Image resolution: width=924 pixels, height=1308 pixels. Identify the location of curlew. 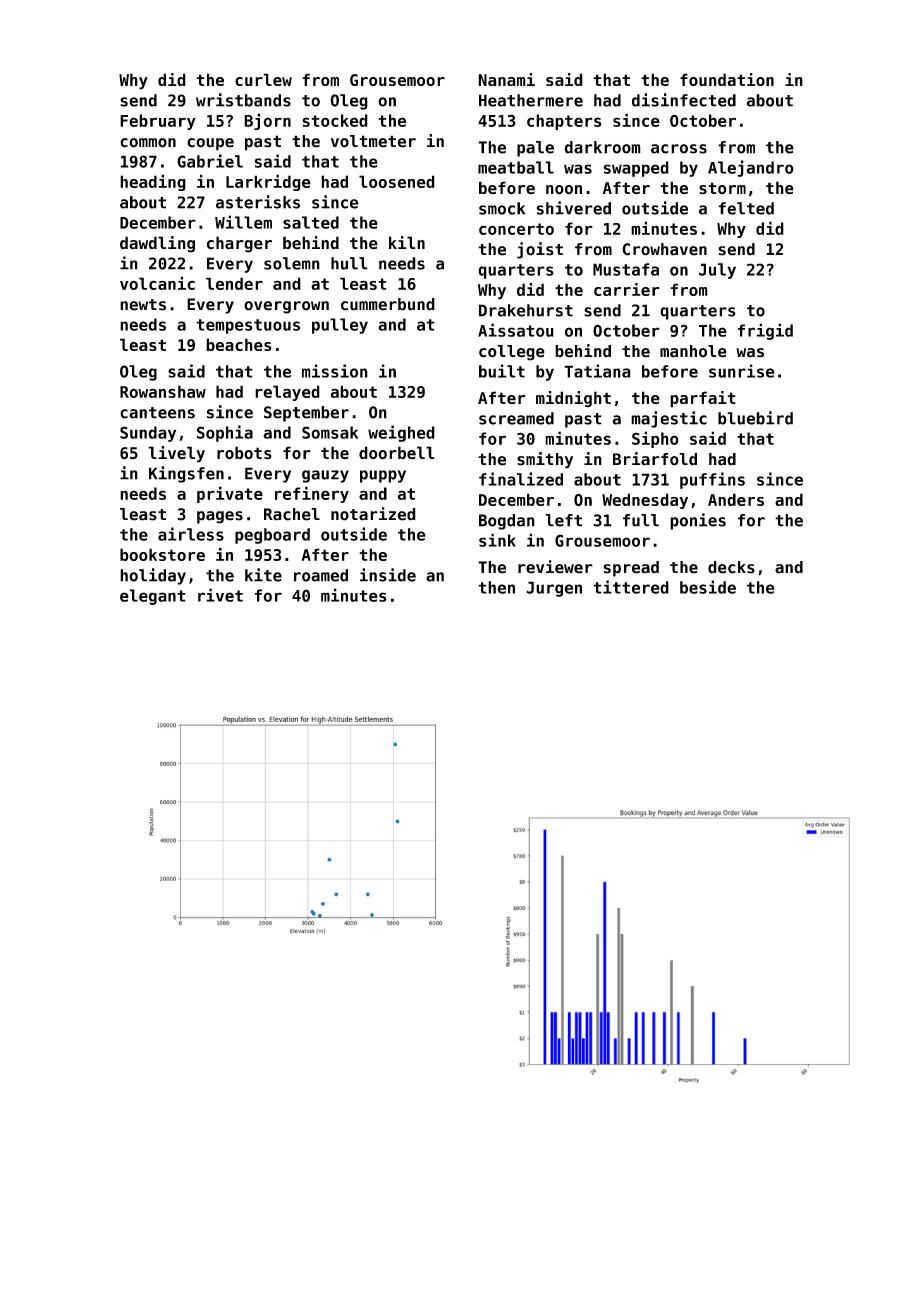
(263, 79).
